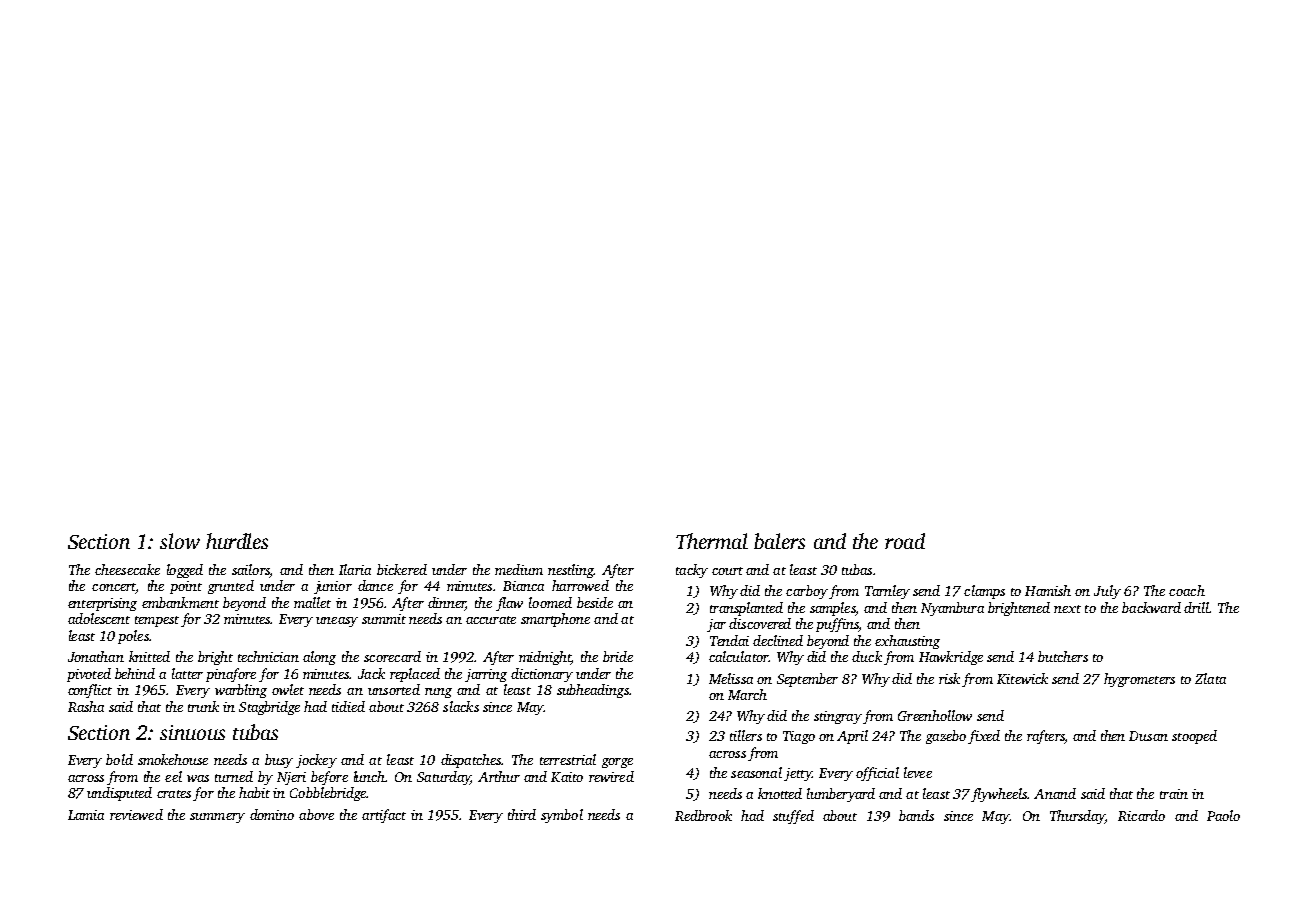 This screenshot has width=1308, height=924. I want to click on third, so click(522, 814).
